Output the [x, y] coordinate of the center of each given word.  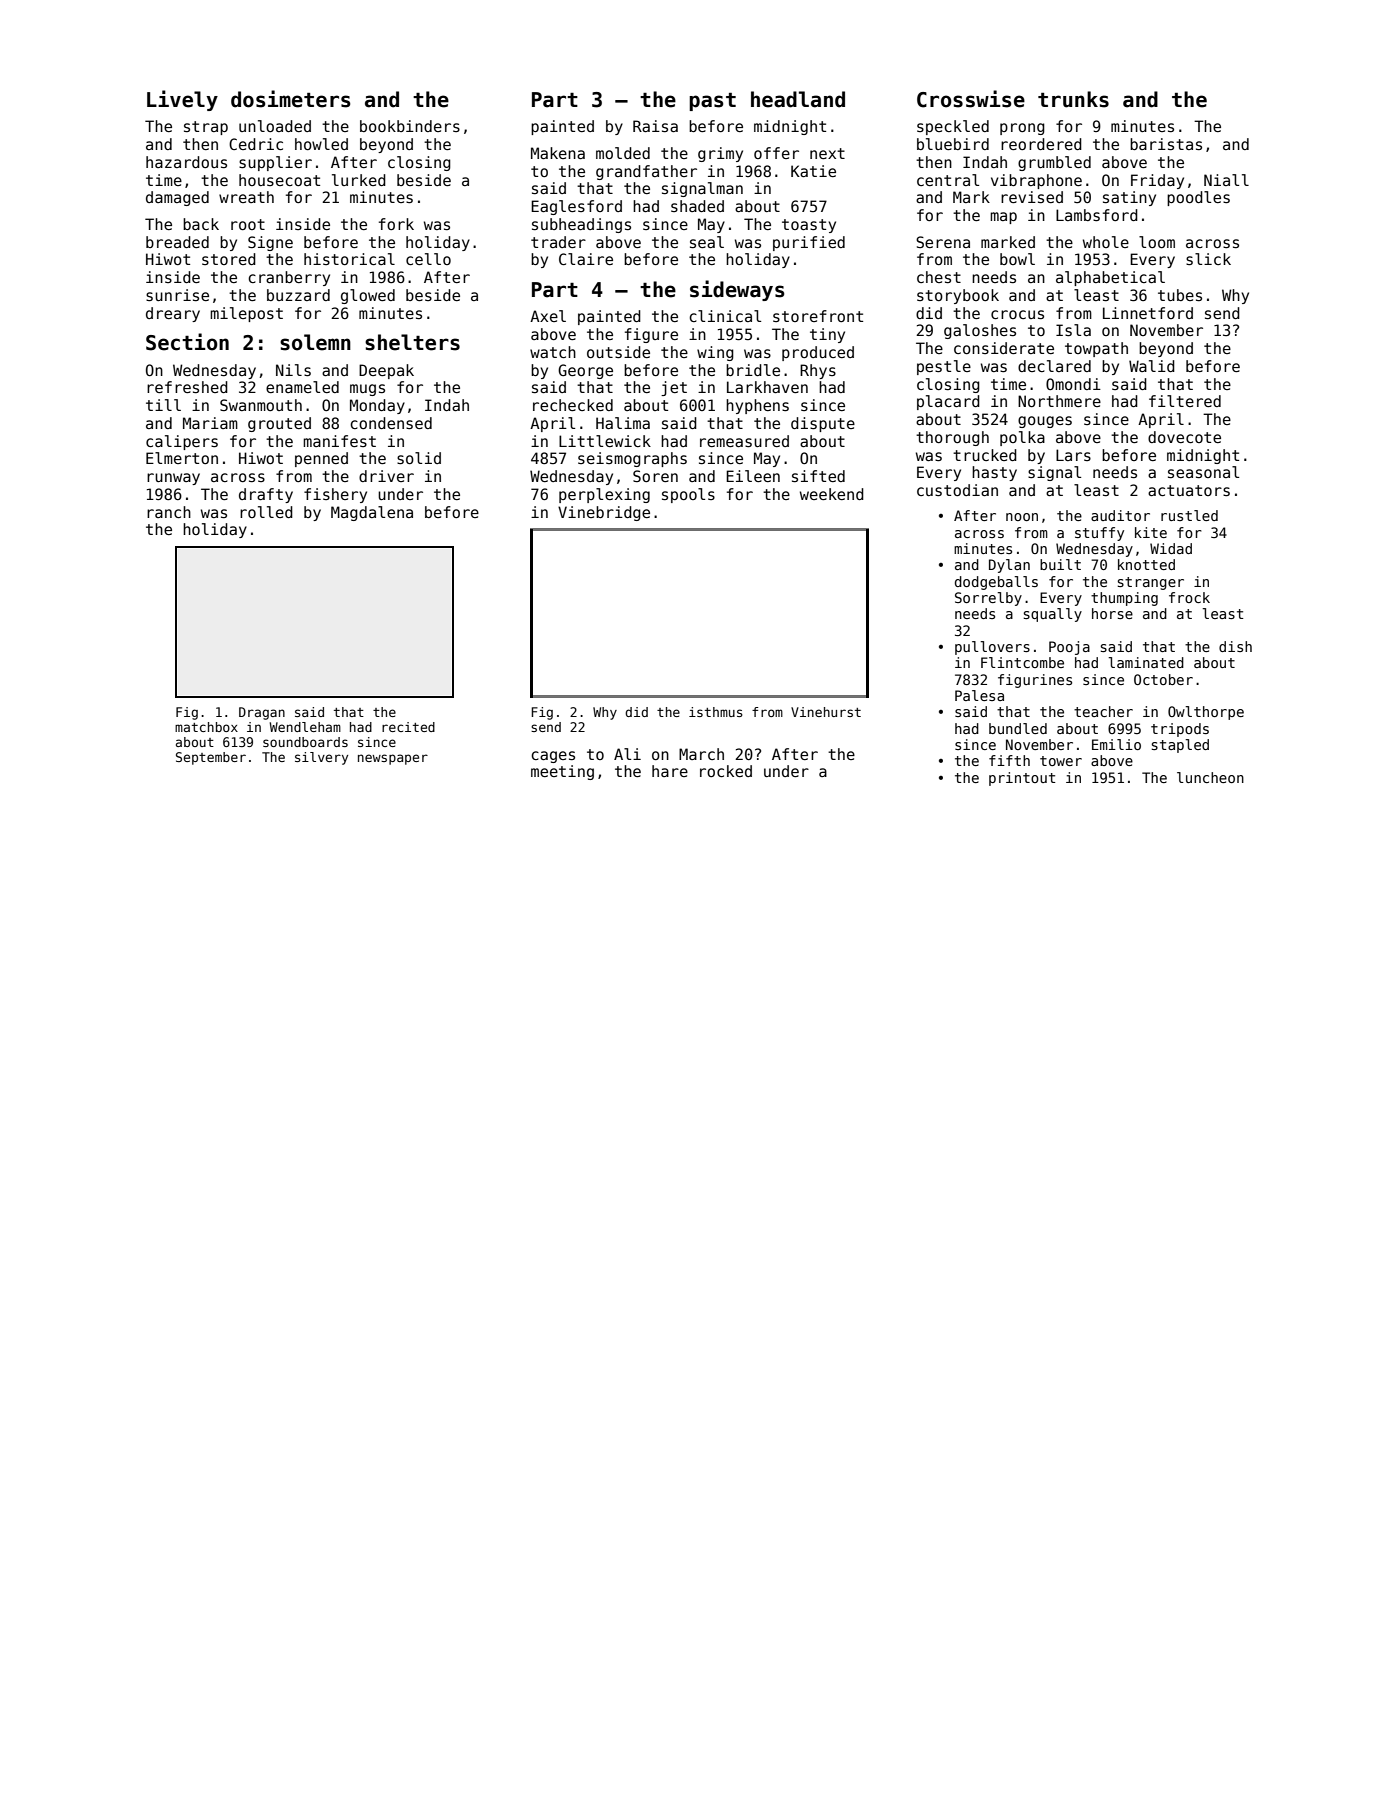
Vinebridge [604, 513]
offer [776, 153]
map [1003, 218]
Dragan [262, 713]
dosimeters [291, 99]
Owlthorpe [1206, 713]
